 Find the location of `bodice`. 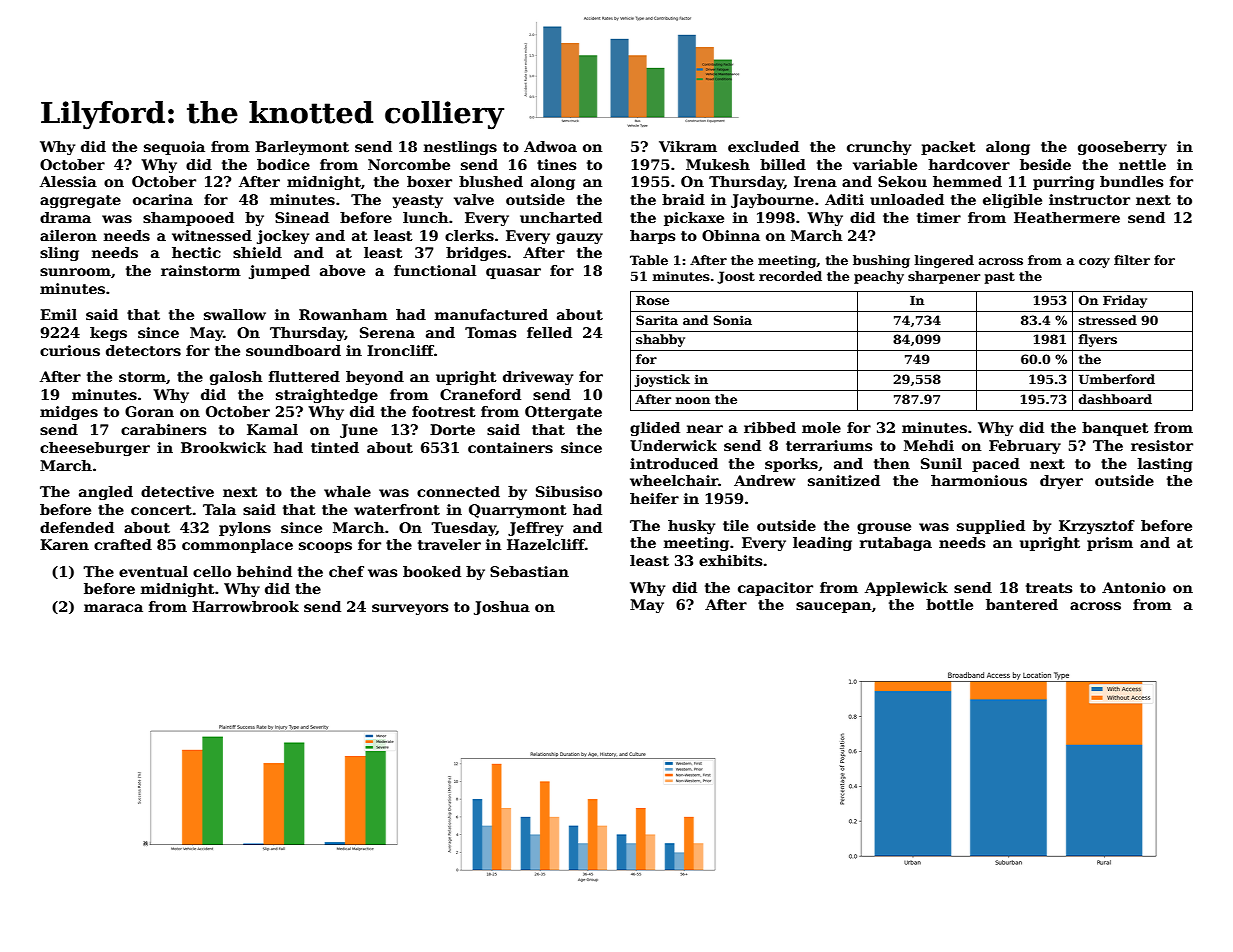

bodice is located at coordinates (283, 164).
